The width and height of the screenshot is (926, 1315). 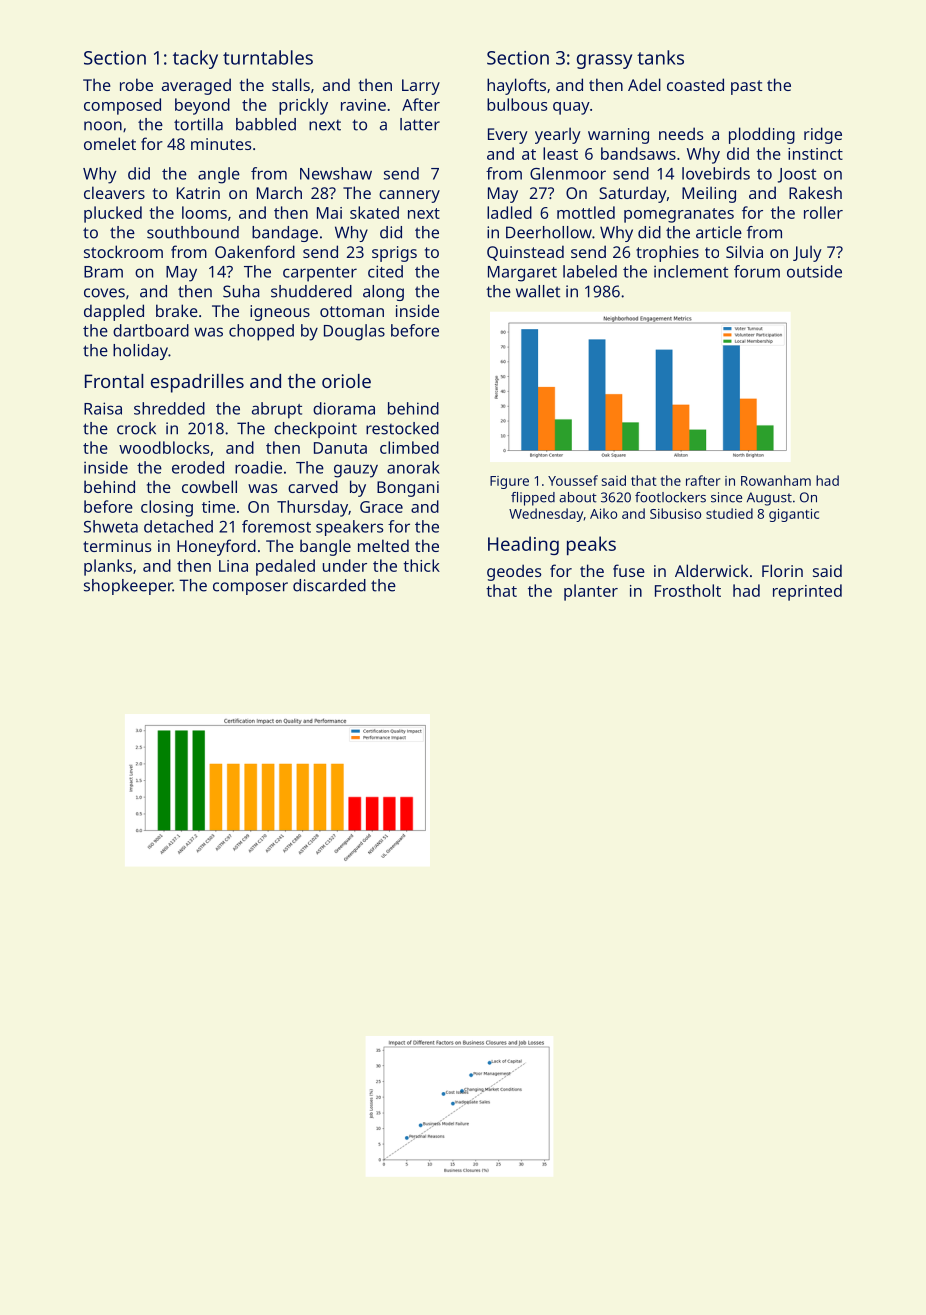 I want to click on holiday, so click(x=140, y=352).
